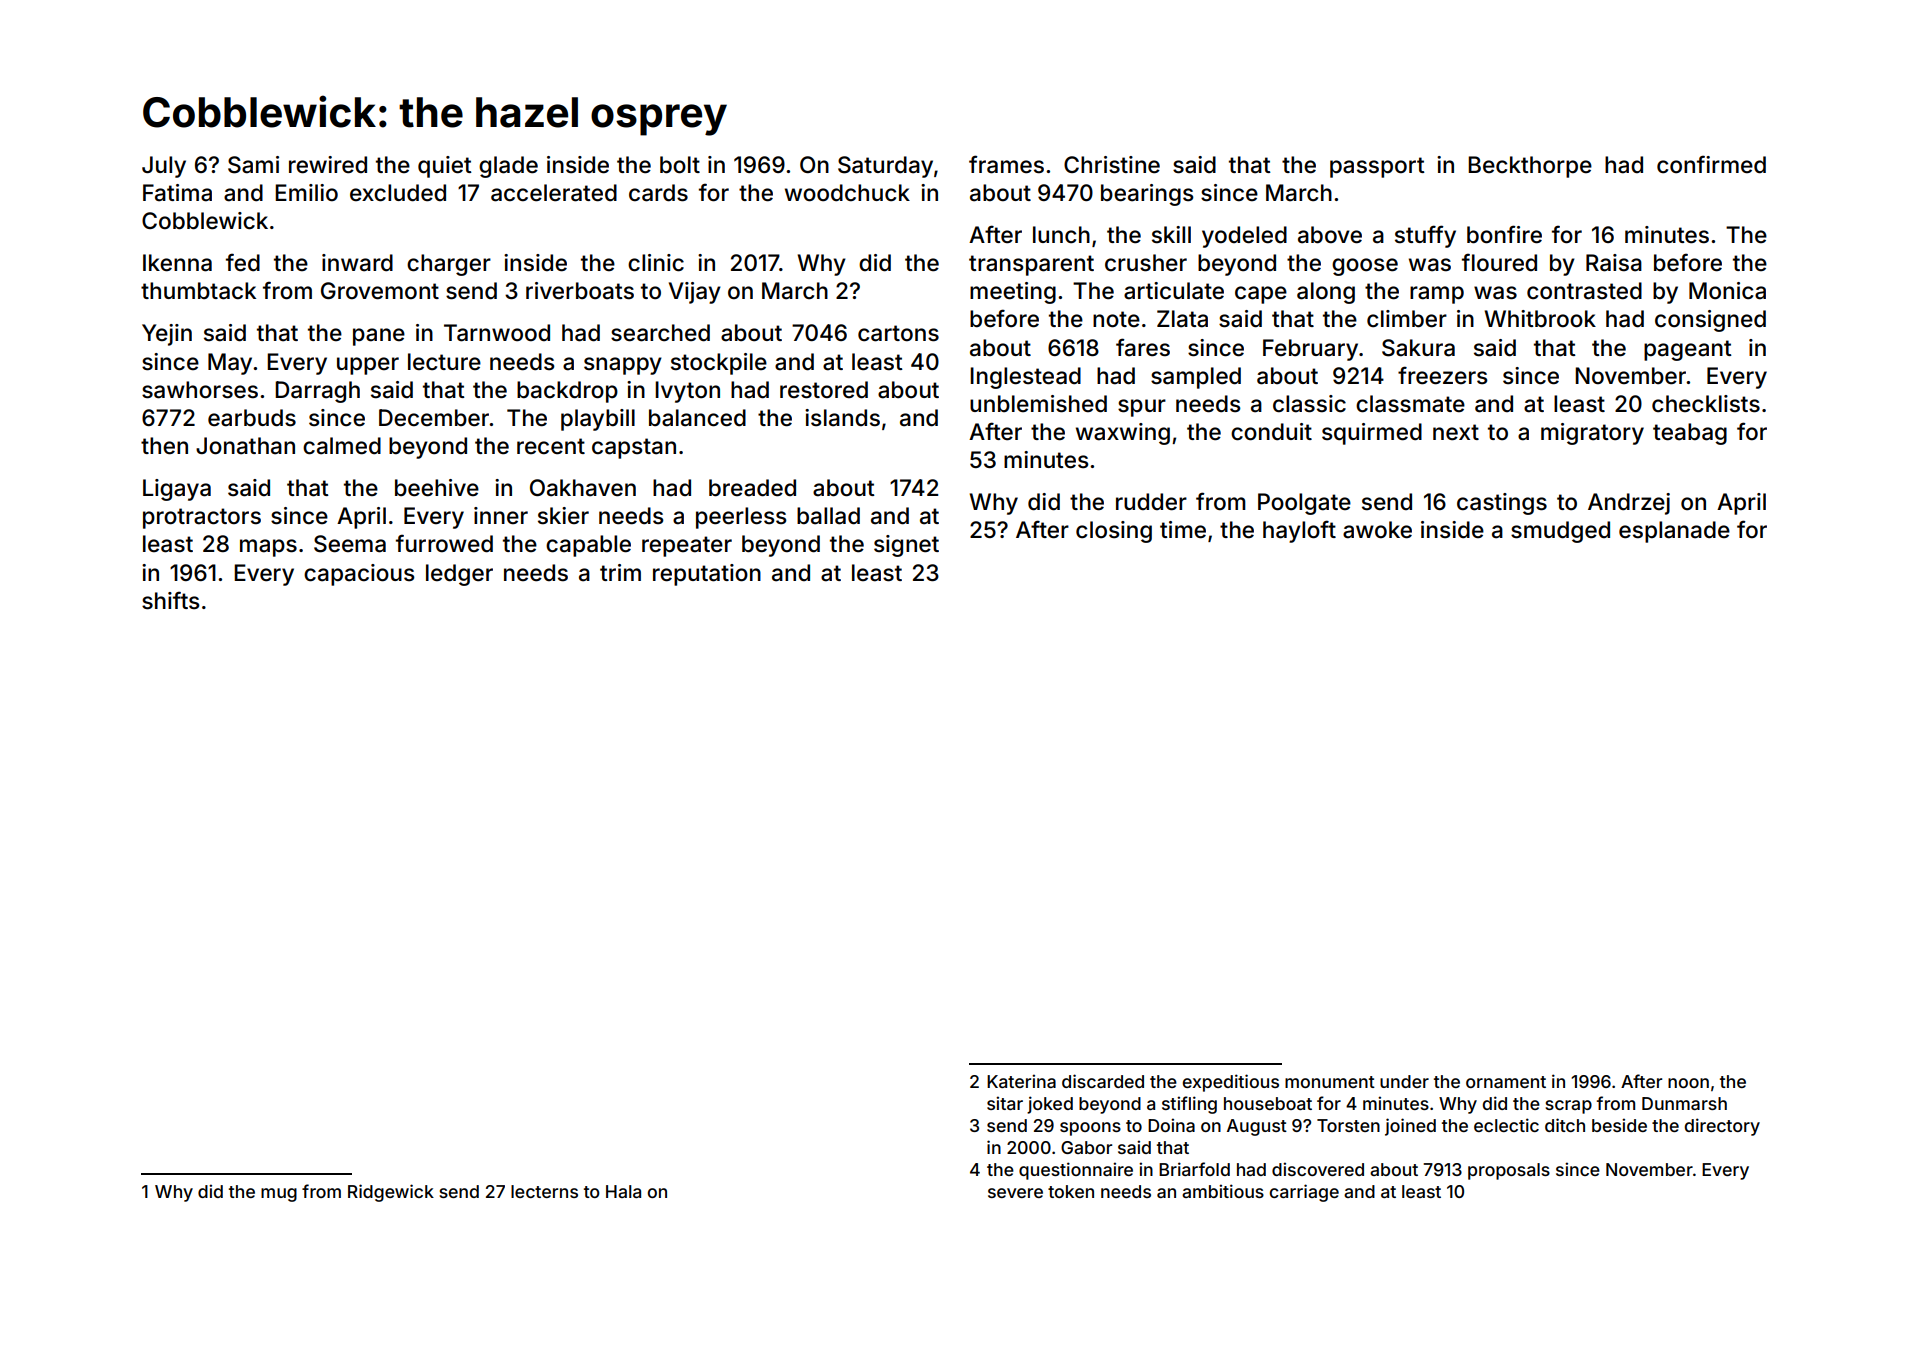 This page has width=1909, height=1350. Describe the element at coordinates (200, 390) in the page. I see `sawhorses` at that location.
